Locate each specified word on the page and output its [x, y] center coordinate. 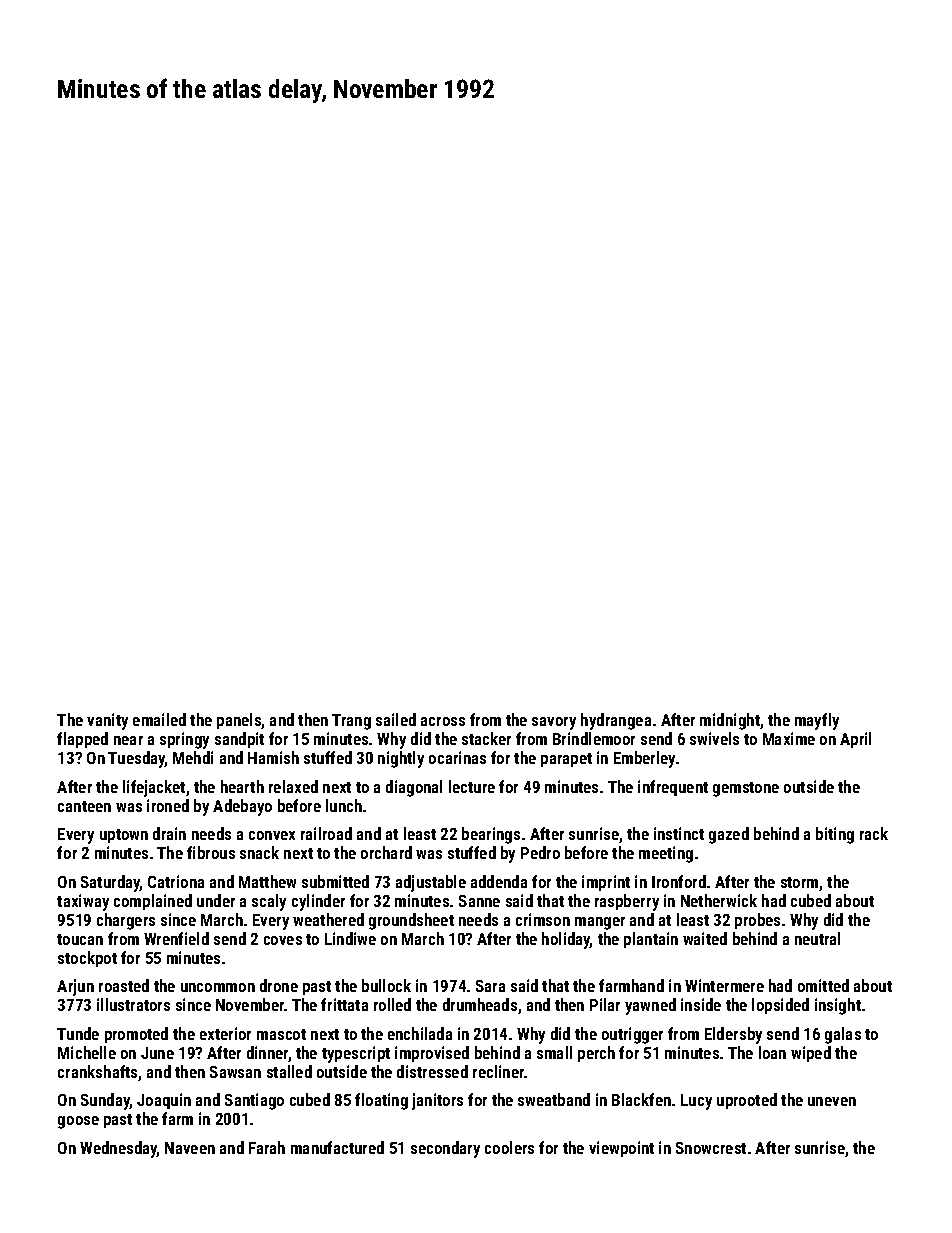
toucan [80, 939]
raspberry [627, 902]
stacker [486, 738]
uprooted [747, 1101]
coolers [509, 1147]
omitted [823, 985]
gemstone [746, 789]
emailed [159, 719]
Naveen [190, 1148]
